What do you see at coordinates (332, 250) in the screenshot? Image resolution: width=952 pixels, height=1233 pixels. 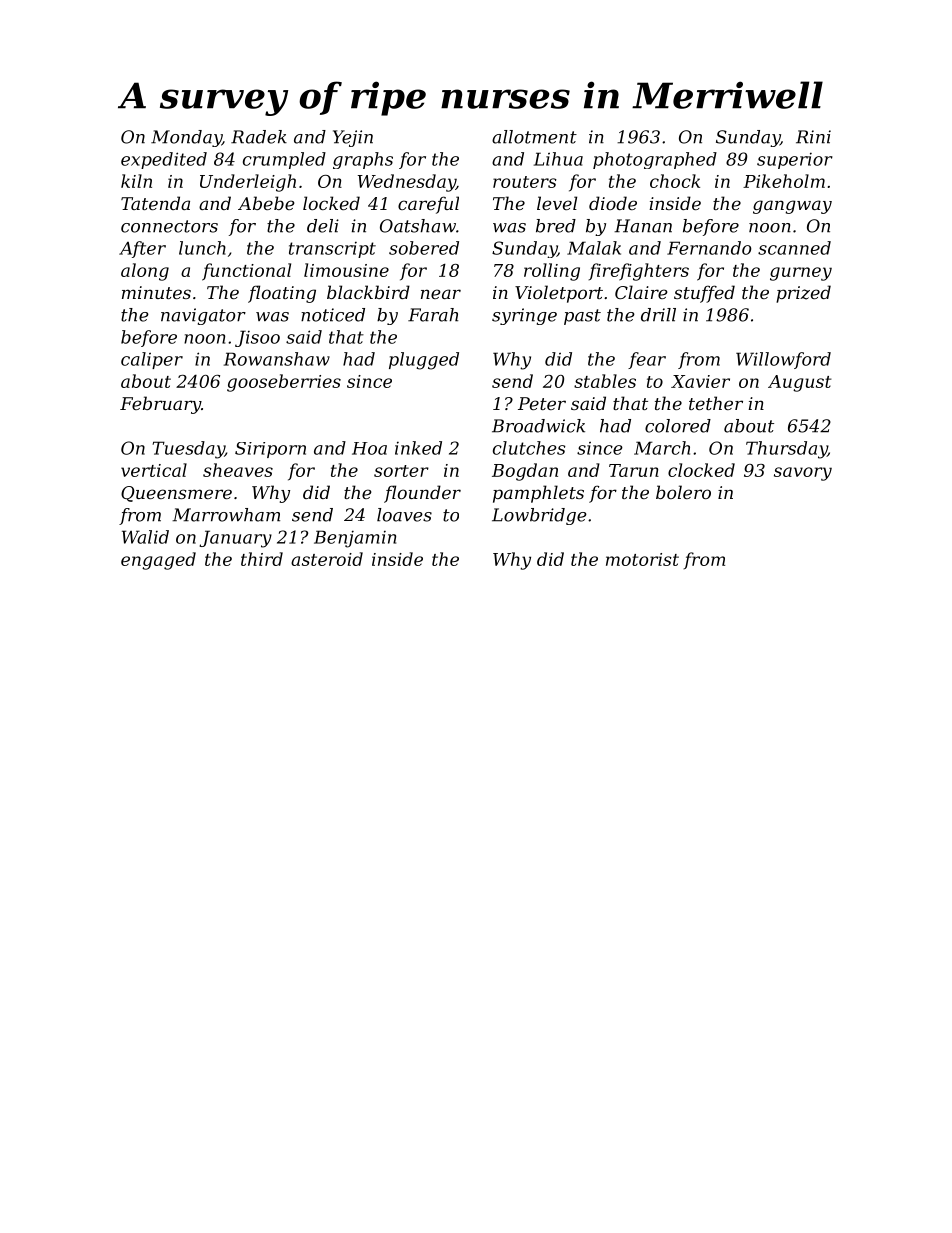 I see `transcript` at bounding box center [332, 250].
